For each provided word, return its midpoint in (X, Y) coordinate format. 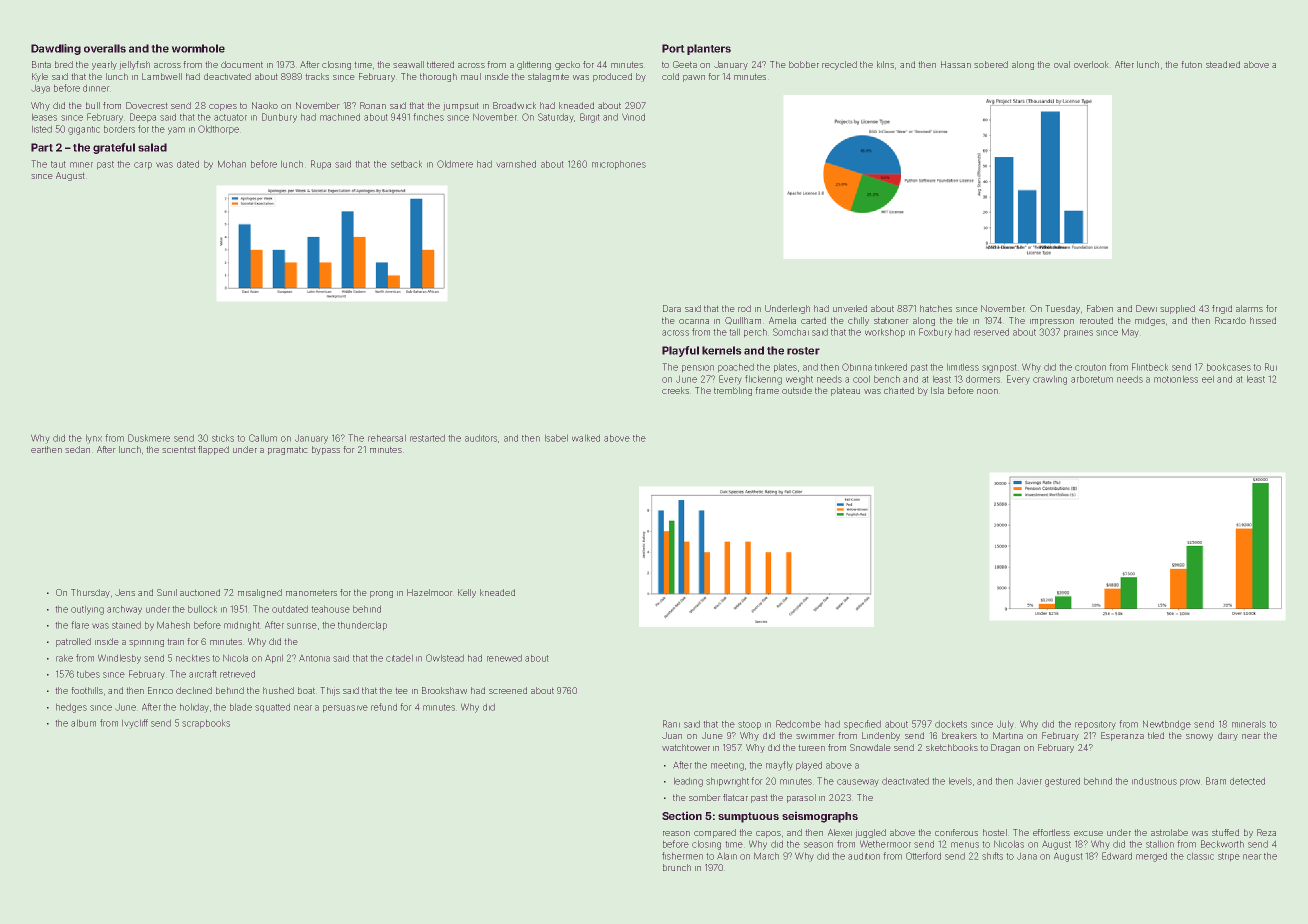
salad (152, 147)
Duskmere (149, 438)
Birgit (590, 118)
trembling (733, 391)
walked (586, 438)
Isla (937, 390)
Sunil (167, 592)
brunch (677, 867)
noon (987, 391)
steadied (1223, 64)
